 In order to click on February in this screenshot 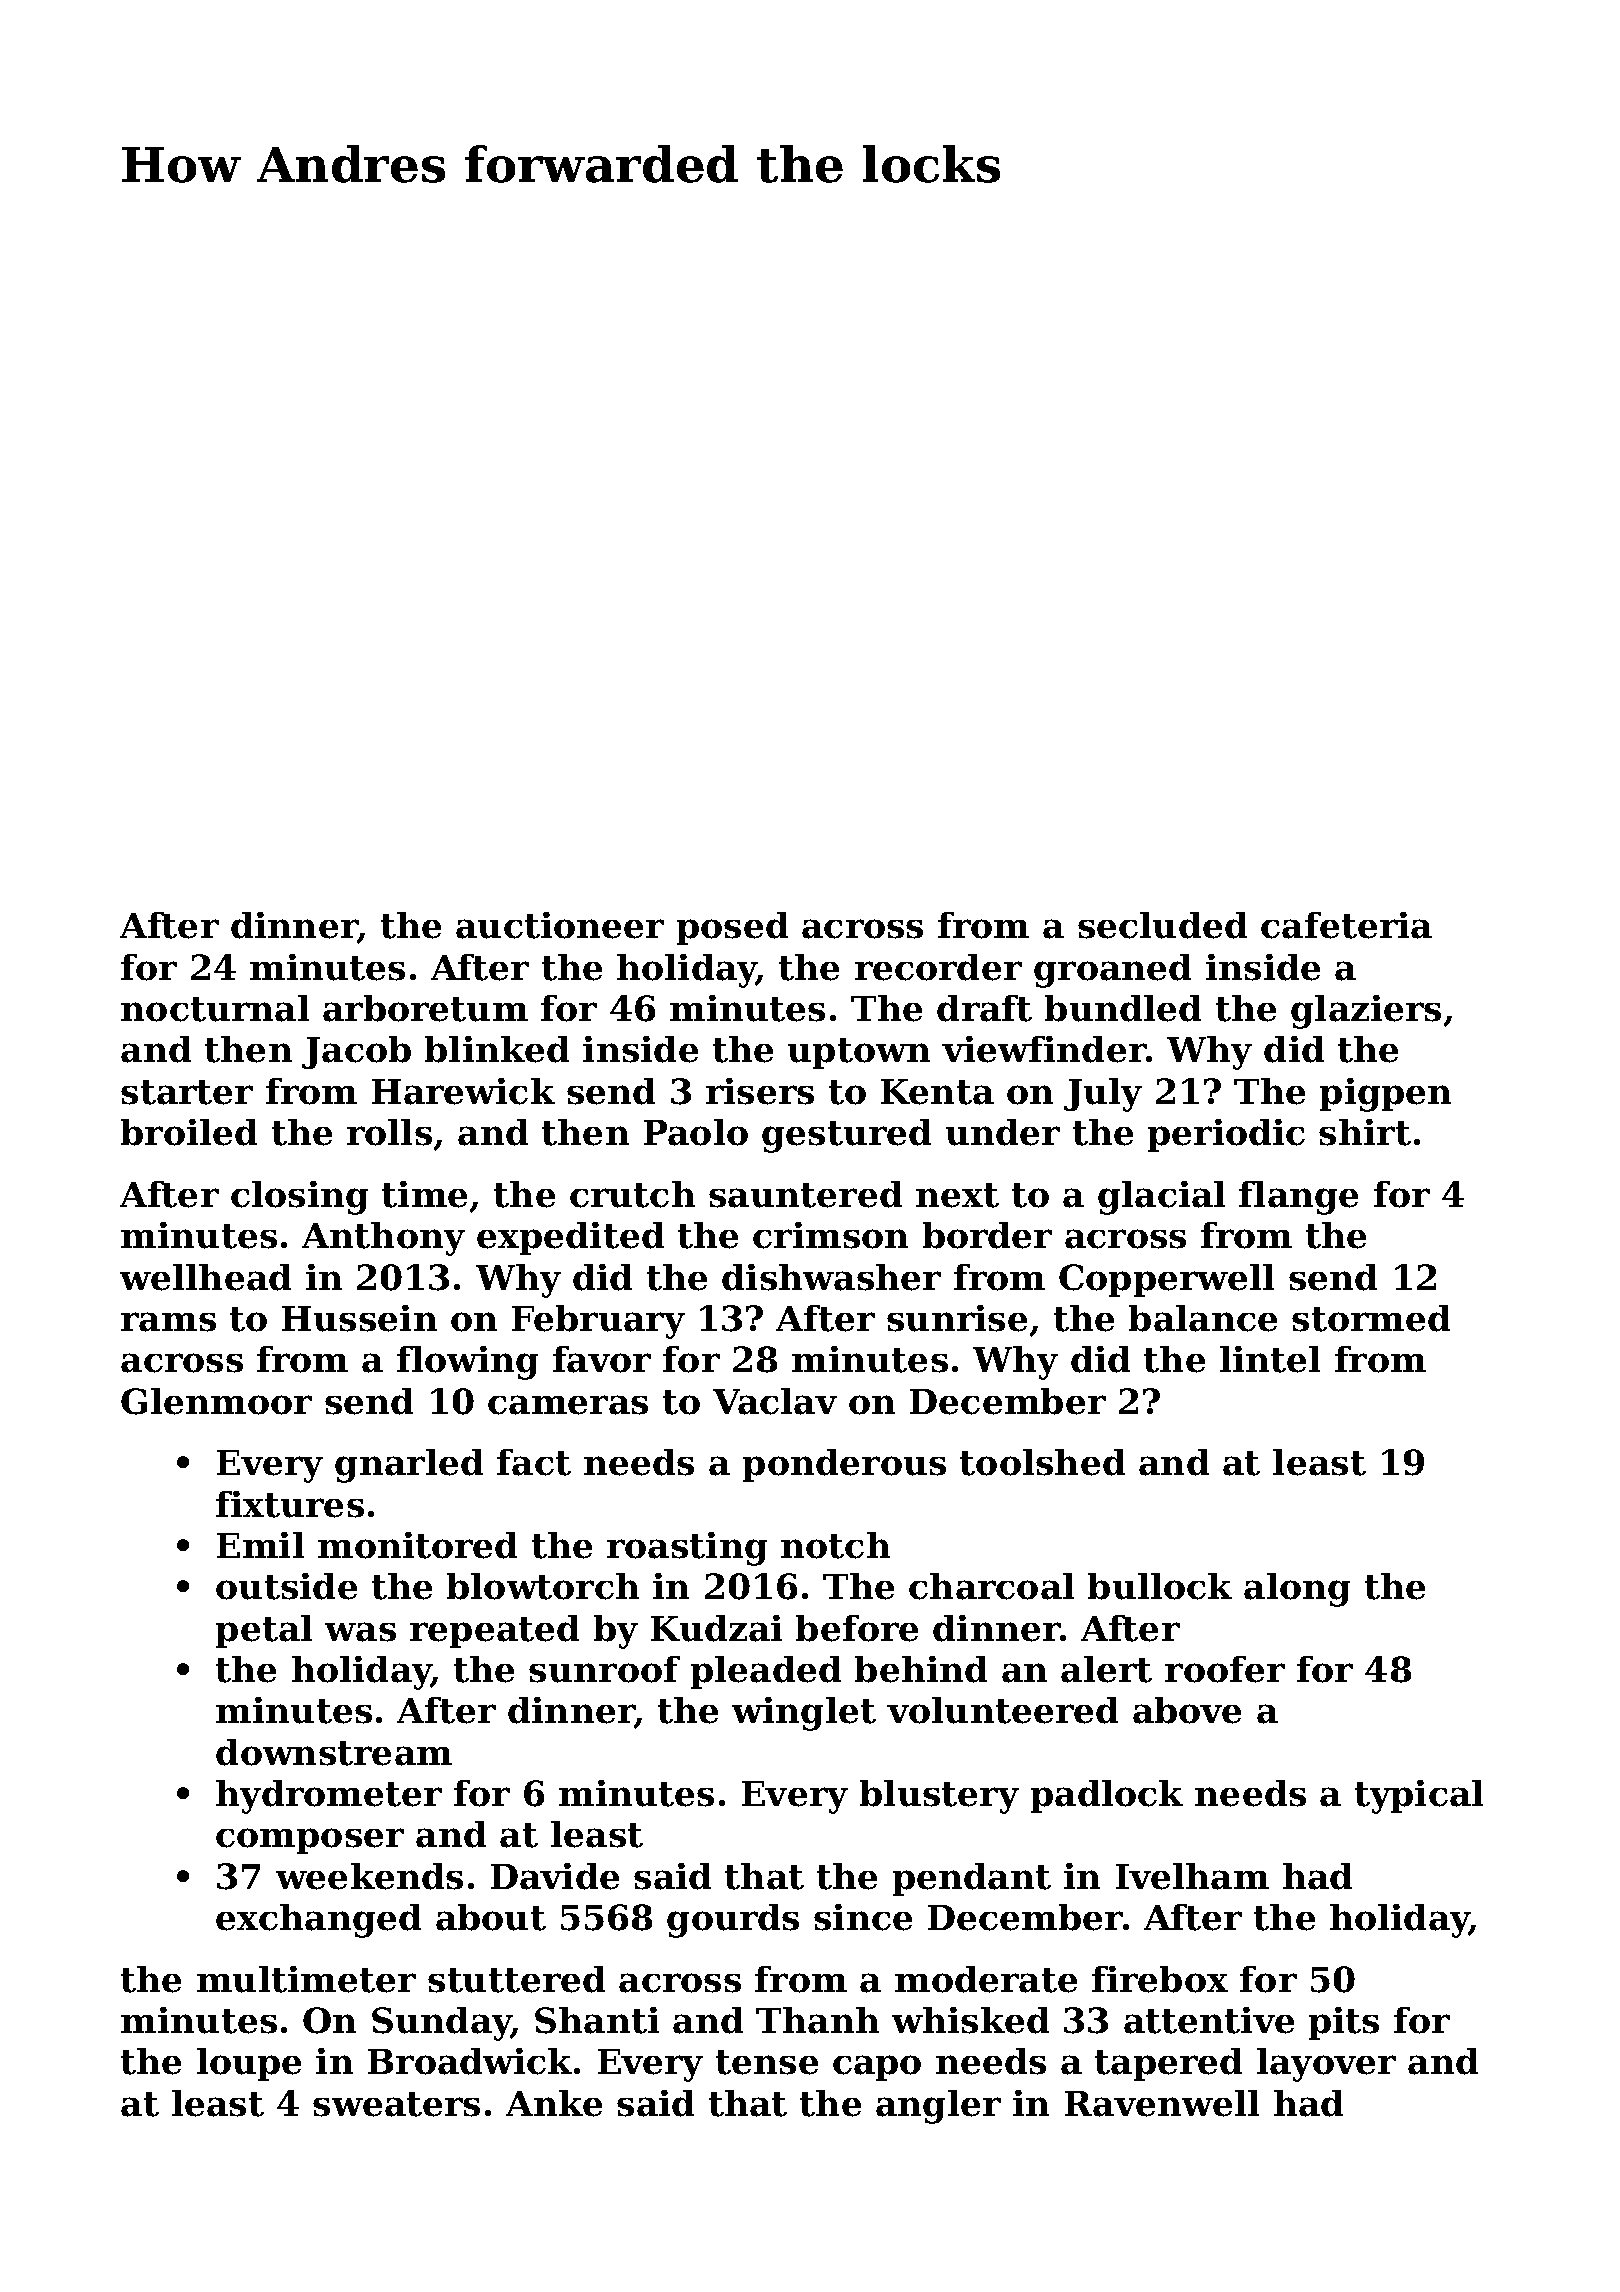, I will do `click(598, 1322)`.
